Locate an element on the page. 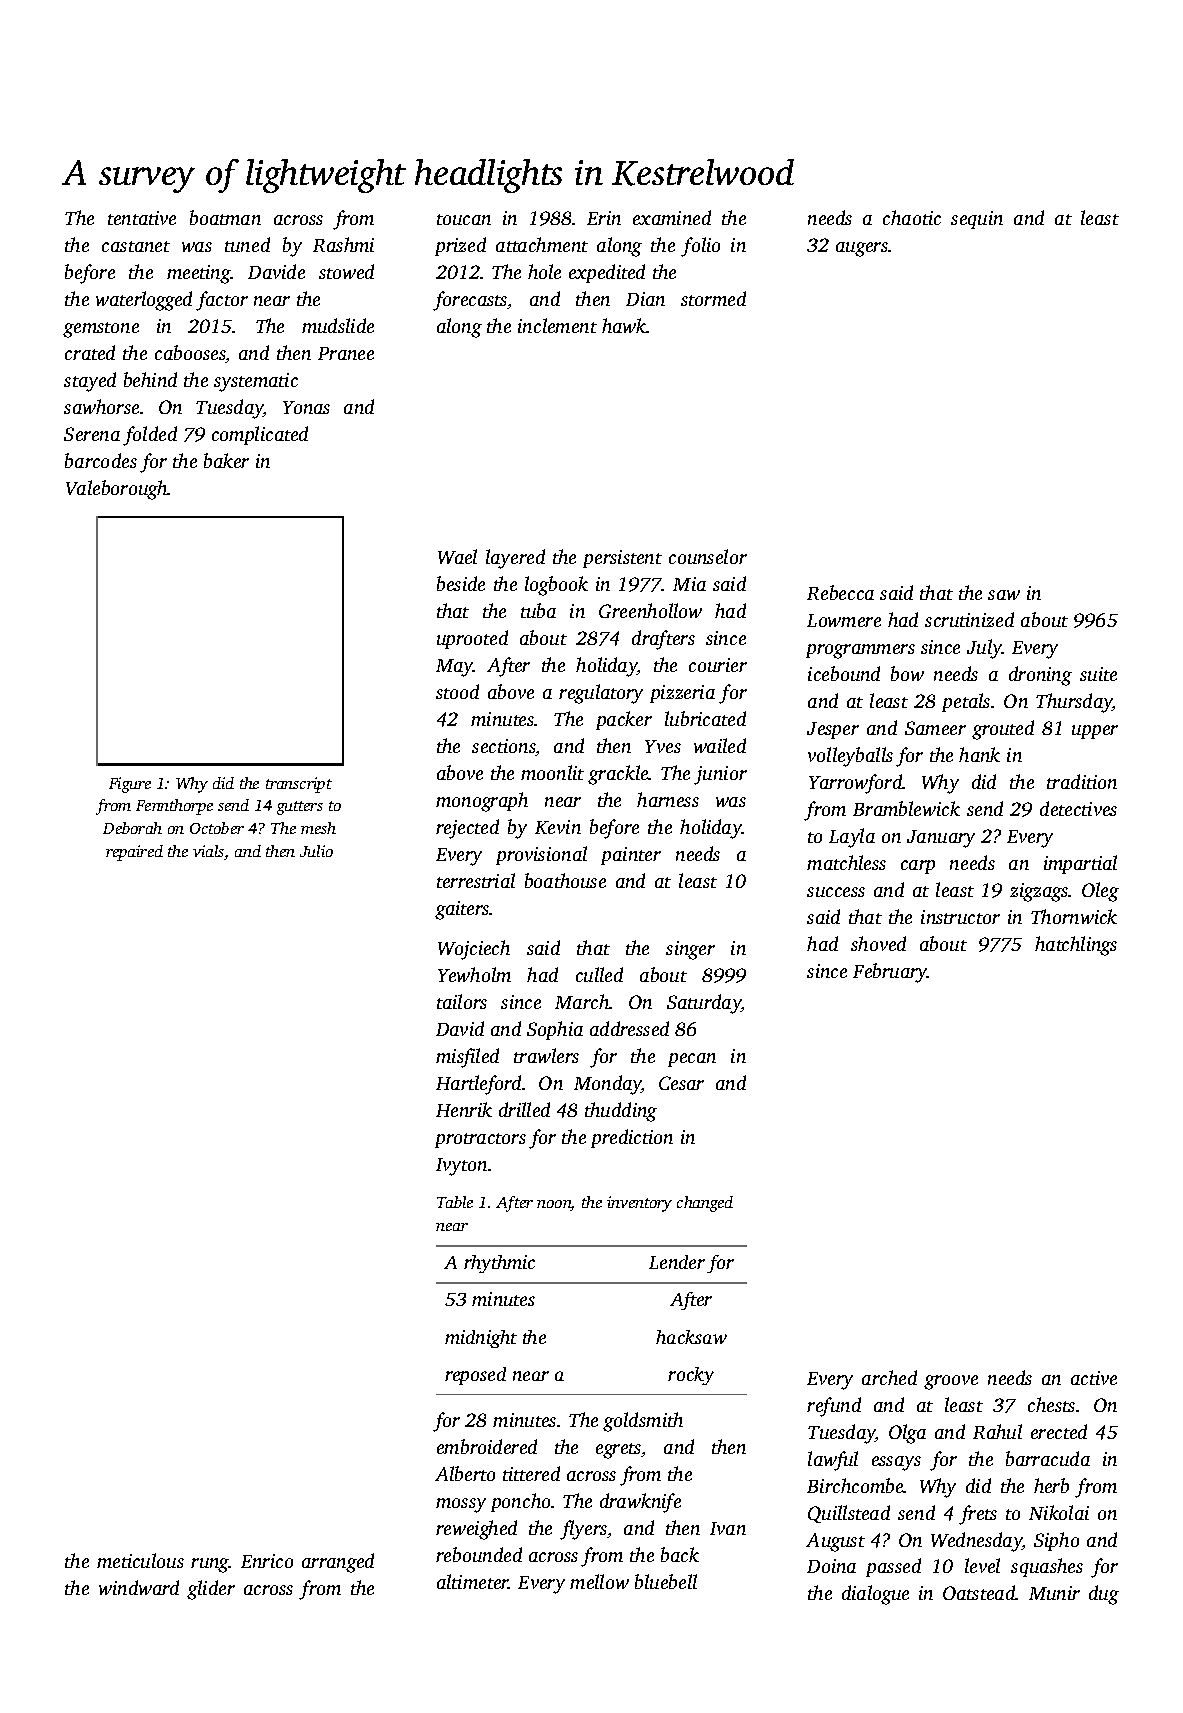 This document has height=1713, width=1183. shoved is located at coordinates (878, 943).
